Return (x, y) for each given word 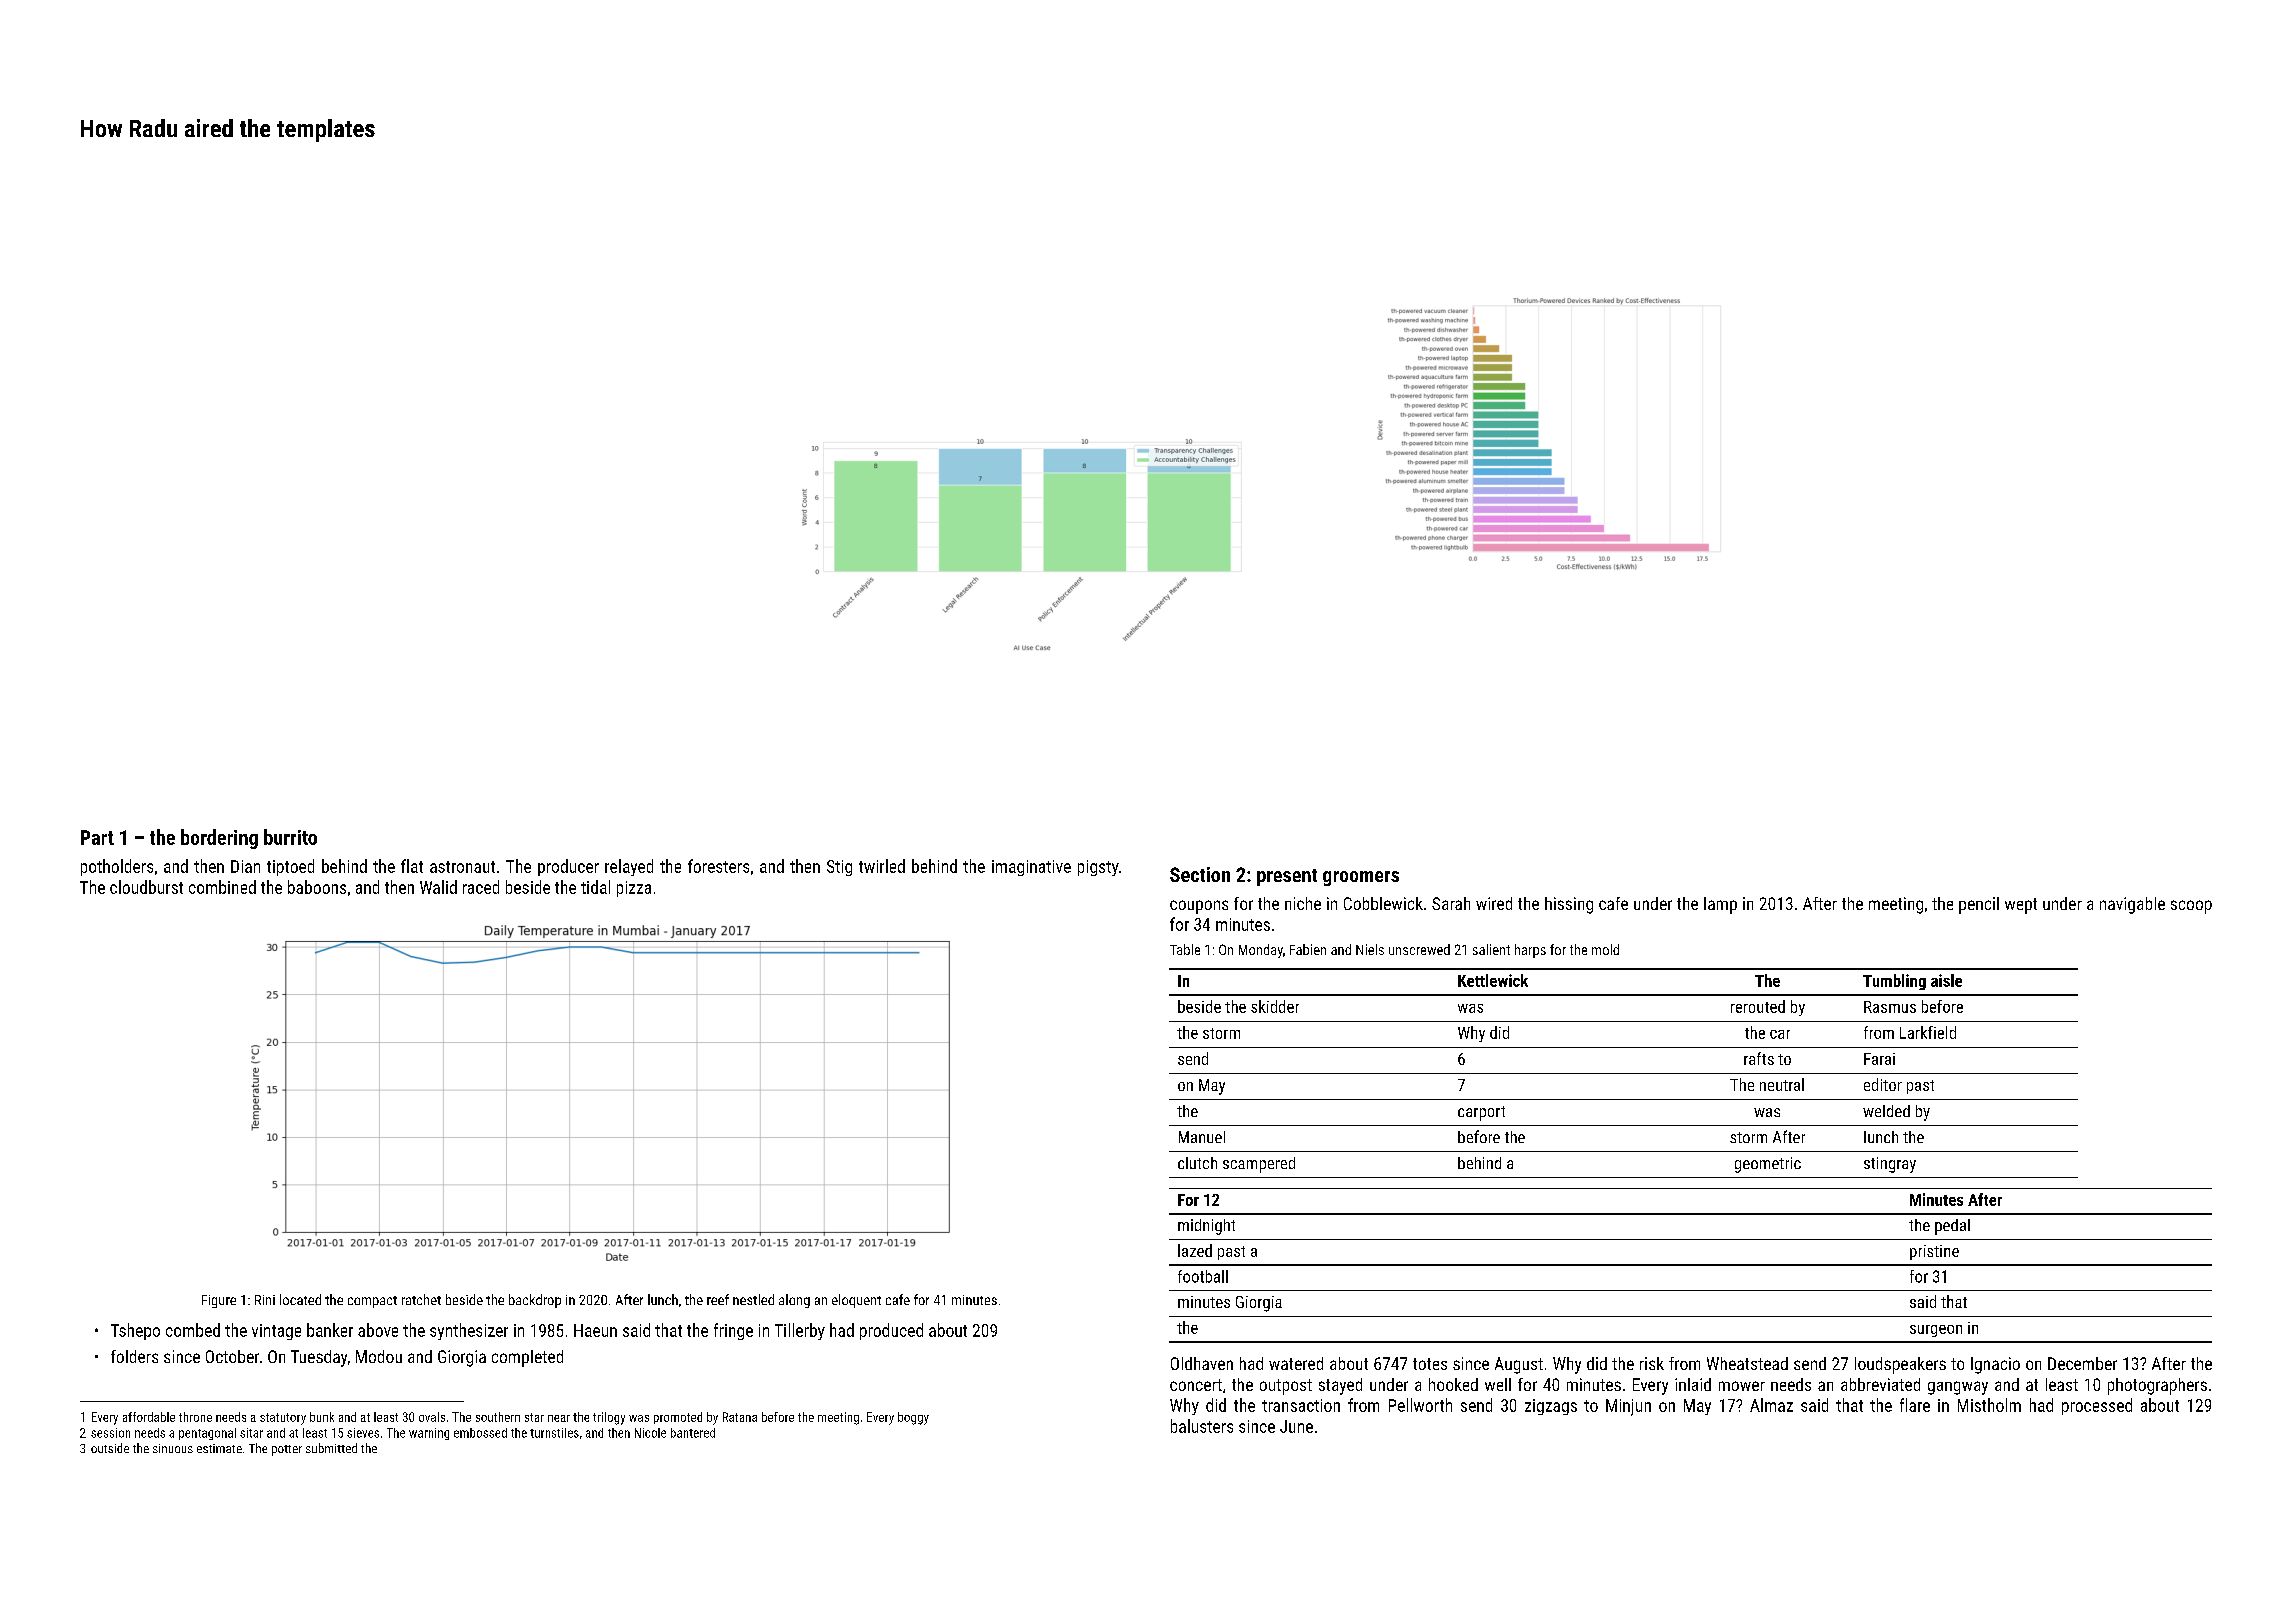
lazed (1195, 1250)
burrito (290, 837)
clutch (1197, 1163)
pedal (1952, 1227)
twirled (882, 866)
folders (134, 1356)
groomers (1361, 878)
